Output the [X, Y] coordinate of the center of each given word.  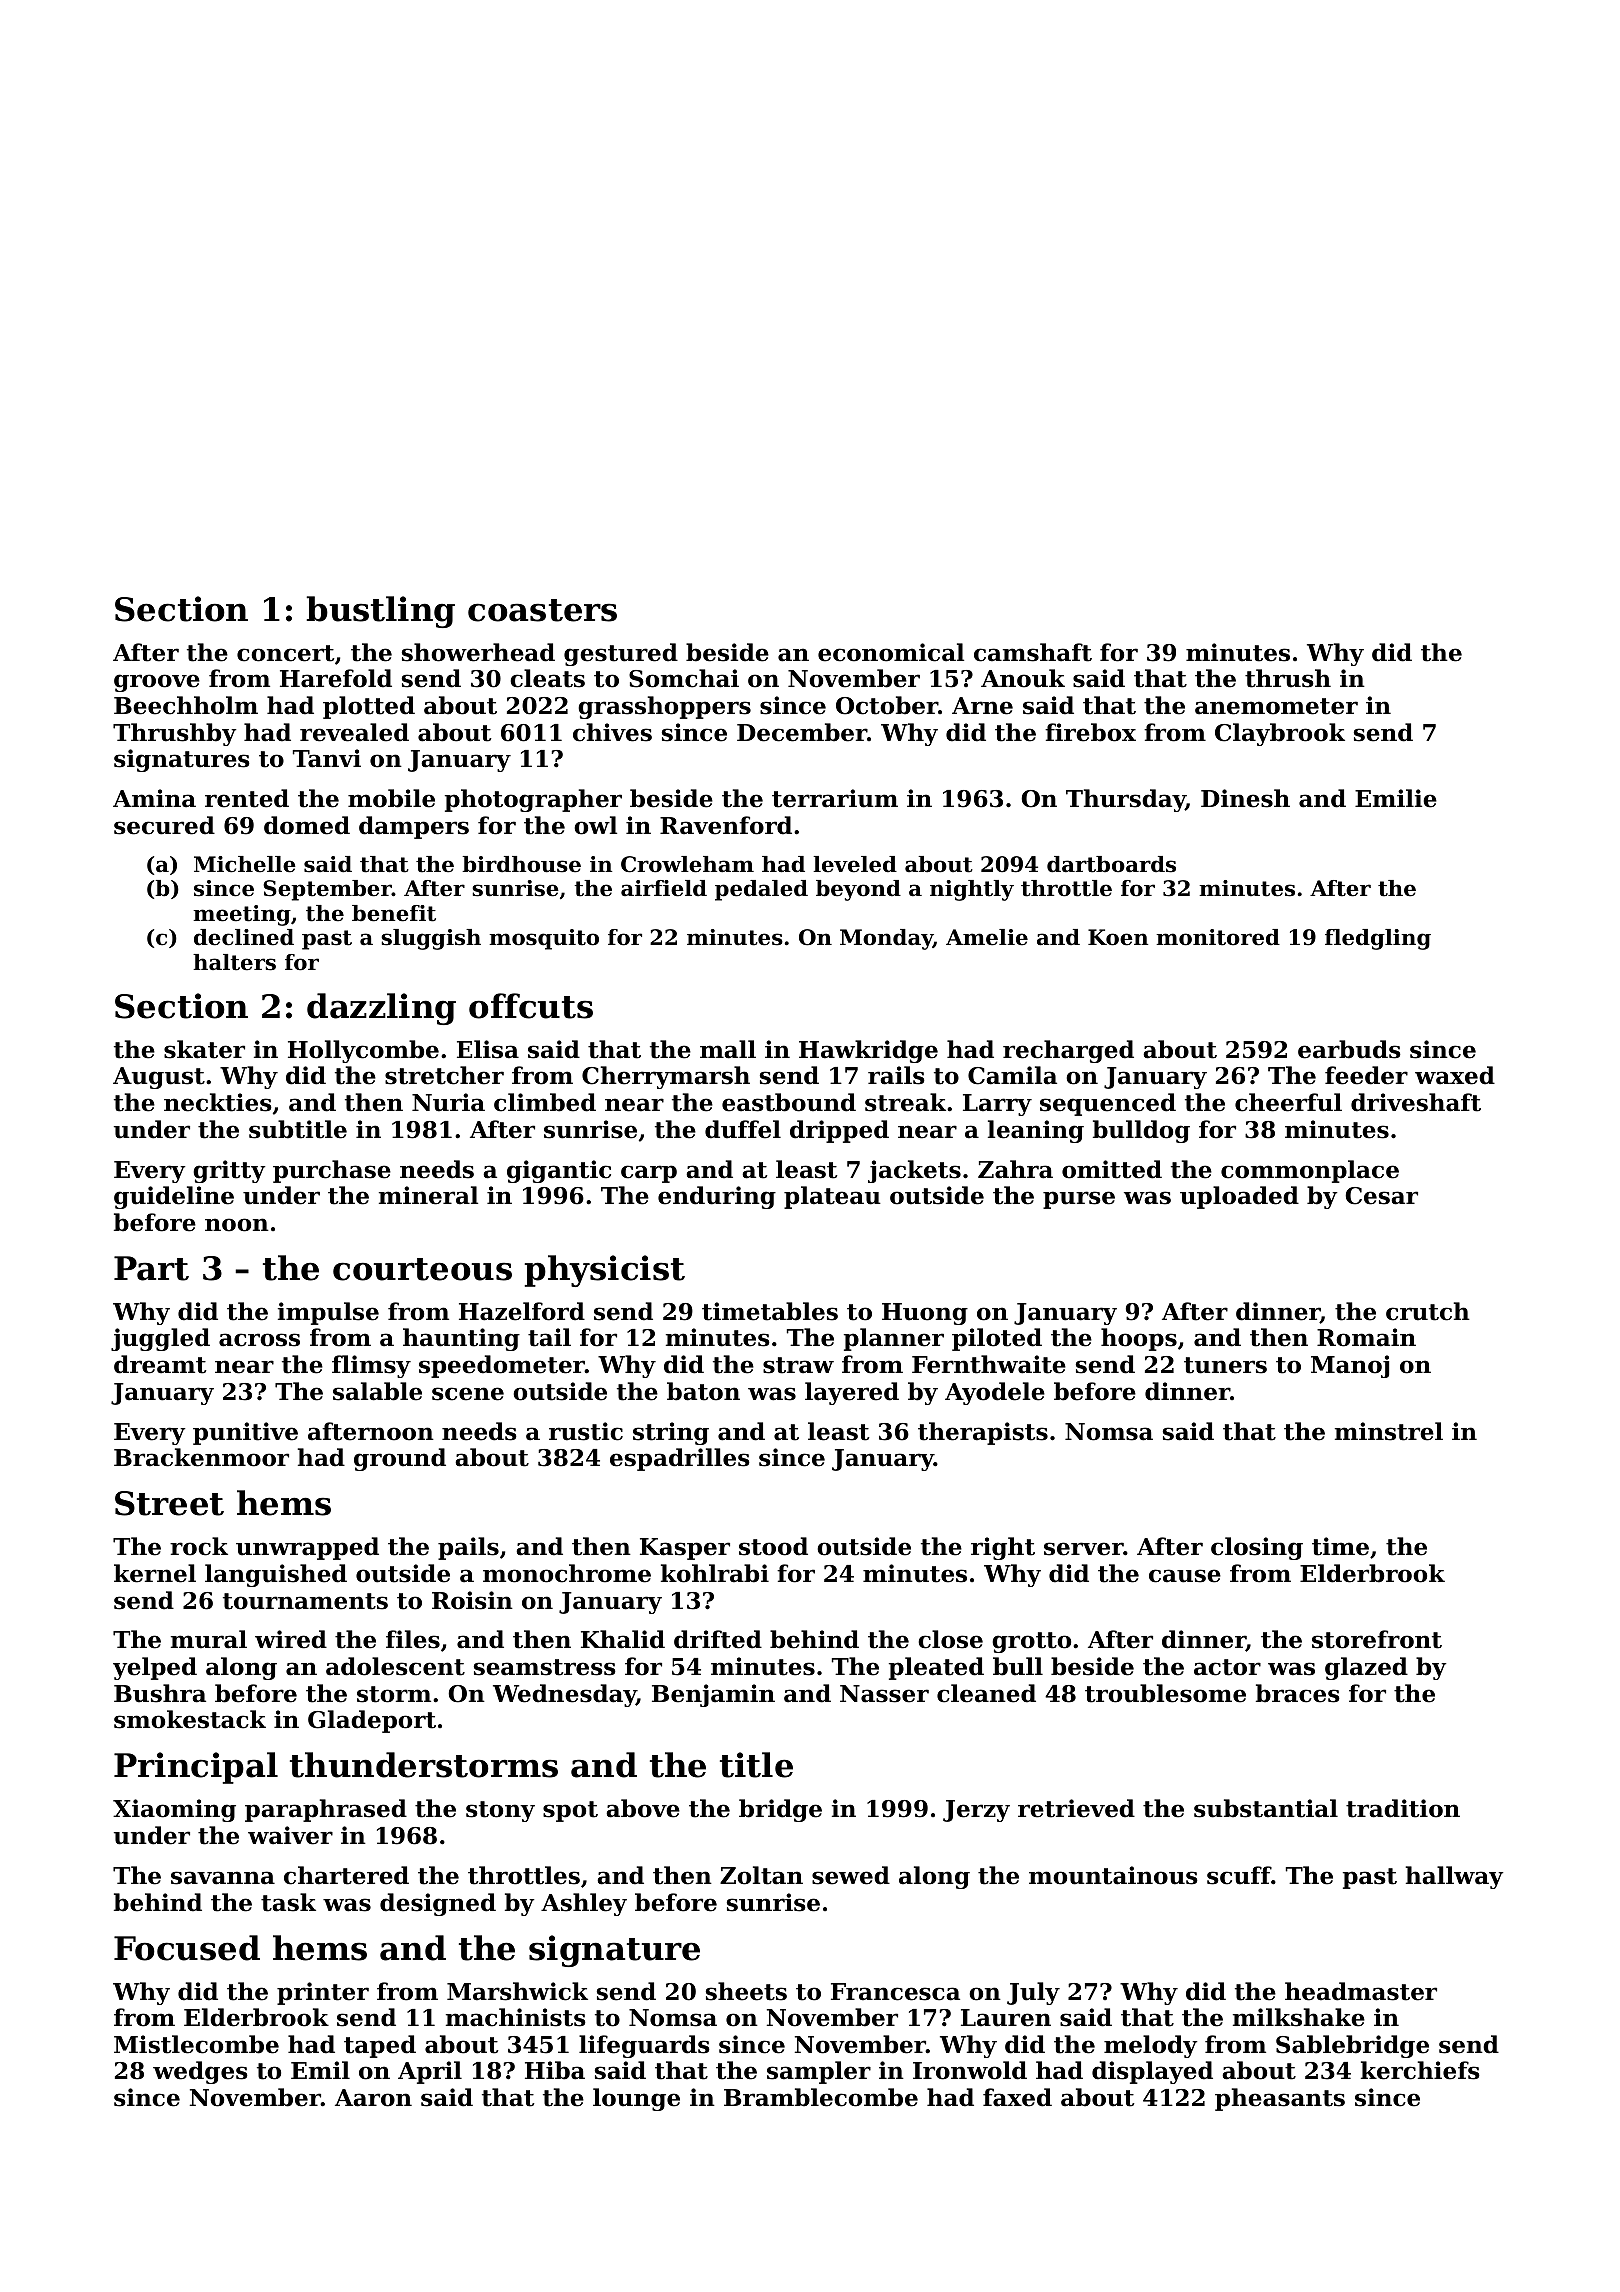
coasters [542, 610]
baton [703, 1391]
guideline [174, 1197]
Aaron [373, 2098]
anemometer [1276, 706]
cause [1185, 1576]
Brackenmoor [201, 1457]
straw [798, 1365]
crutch [1428, 1311]
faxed [1017, 2097]
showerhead [478, 652]
